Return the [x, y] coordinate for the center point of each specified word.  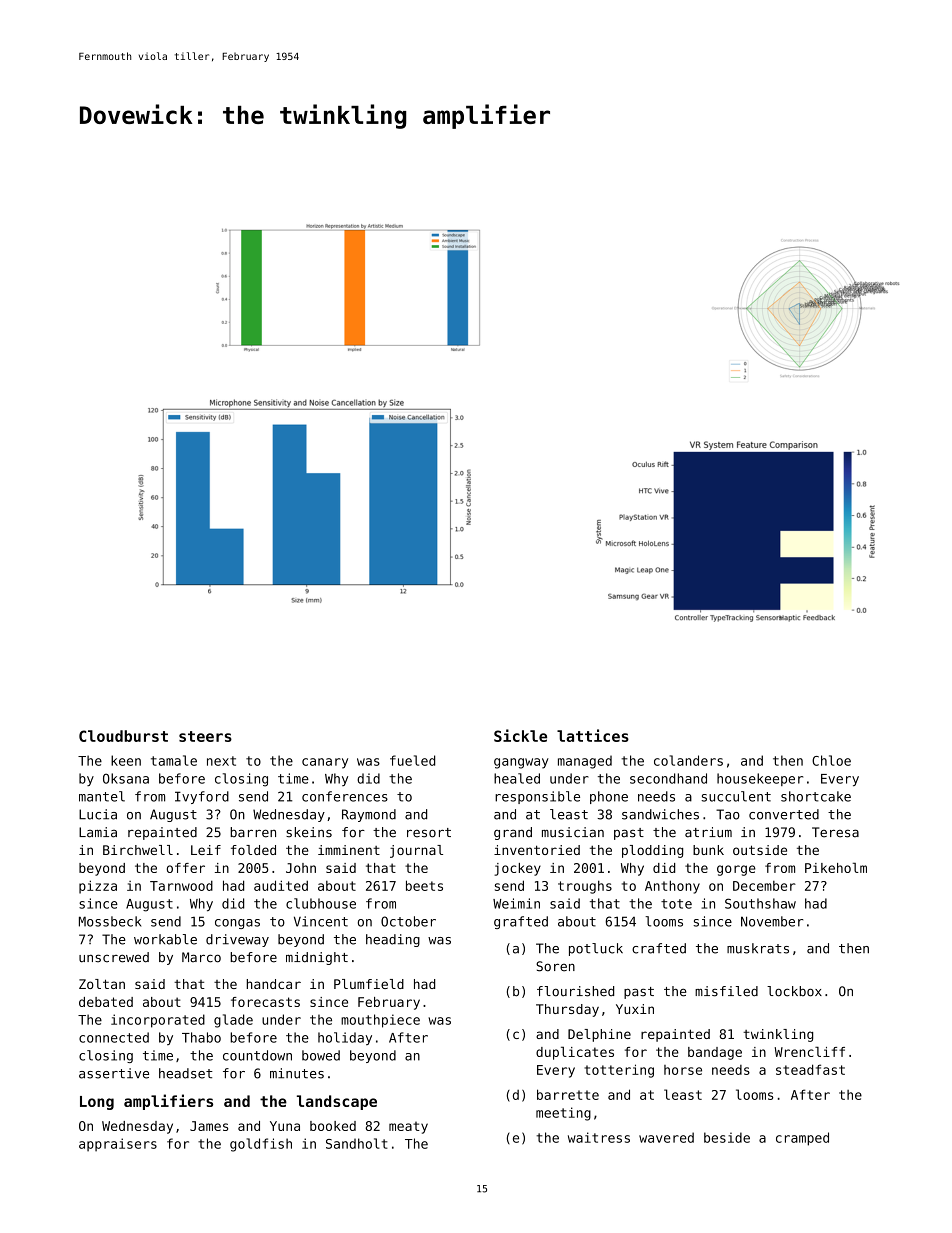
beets [424, 885]
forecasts [265, 1002]
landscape [337, 1102]
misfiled [726, 991]
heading [393, 940]
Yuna [285, 1126]
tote [676, 904]
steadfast [810, 1069]
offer [186, 868]
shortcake [816, 796]
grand [513, 833]
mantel [102, 796]
